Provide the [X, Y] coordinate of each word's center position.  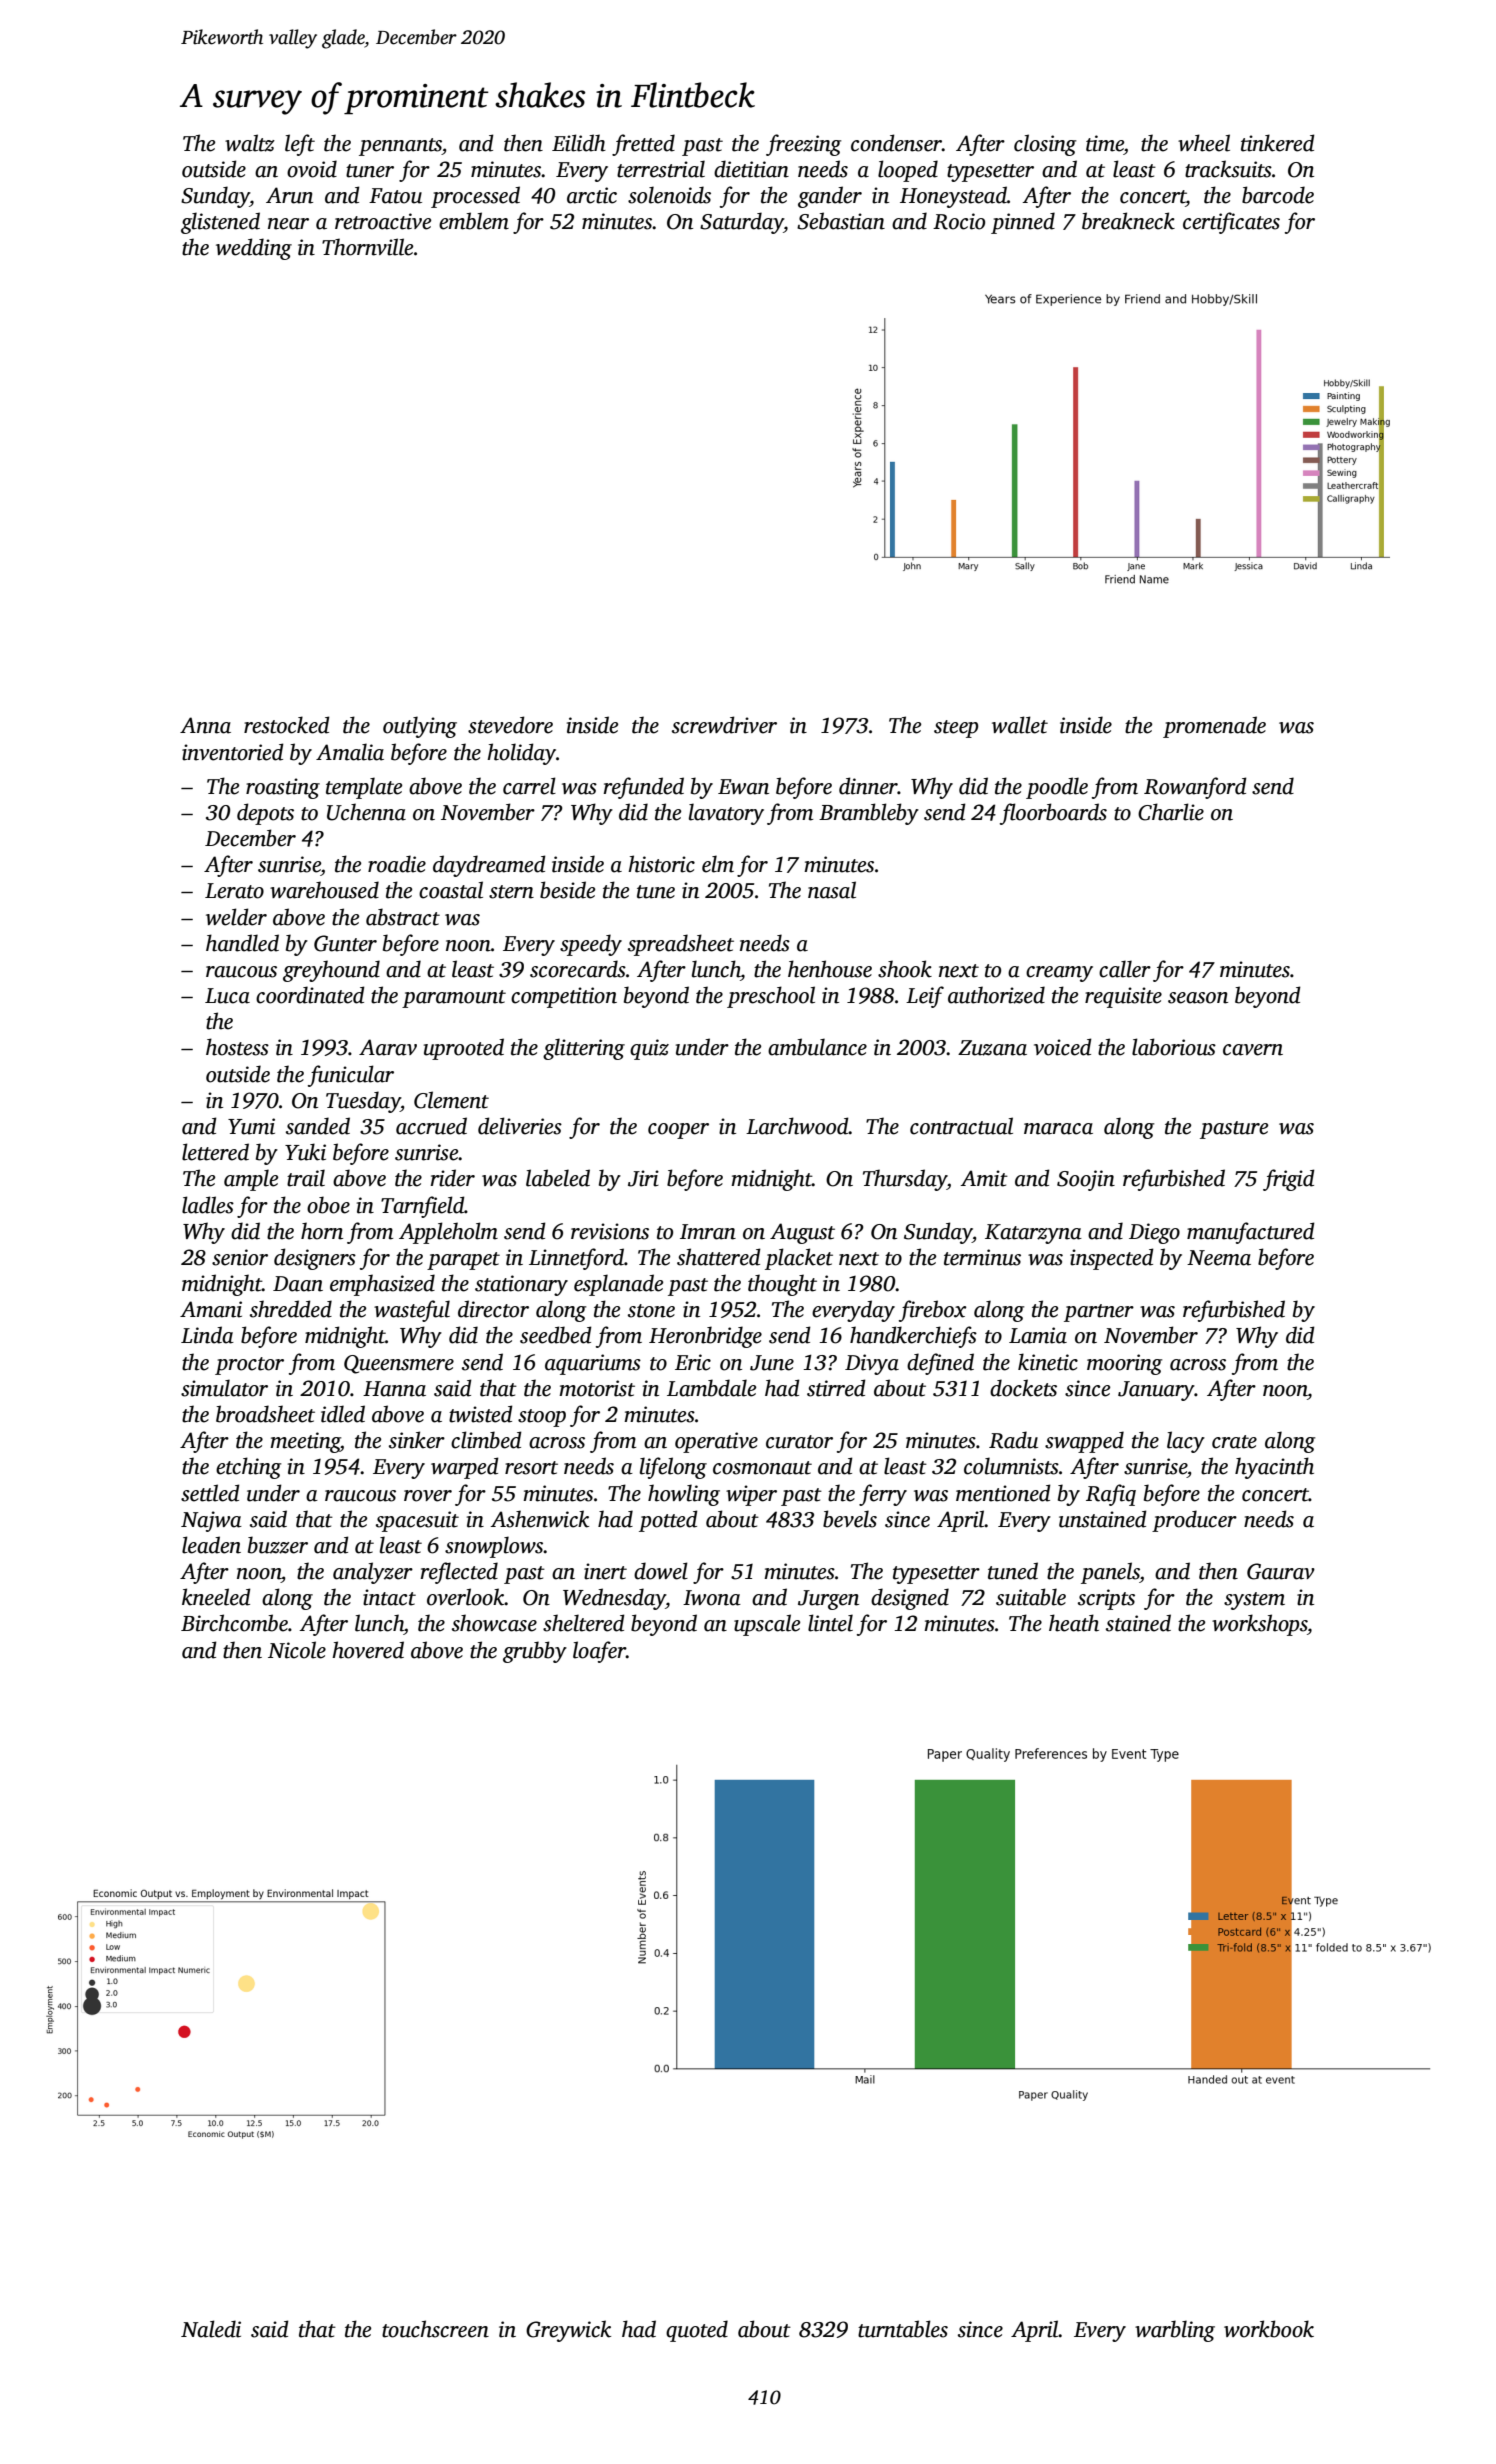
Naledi [211, 2329]
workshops [1259, 1625]
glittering [584, 1049]
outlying [420, 727]
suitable [1031, 1597]
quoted [697, 2331]
